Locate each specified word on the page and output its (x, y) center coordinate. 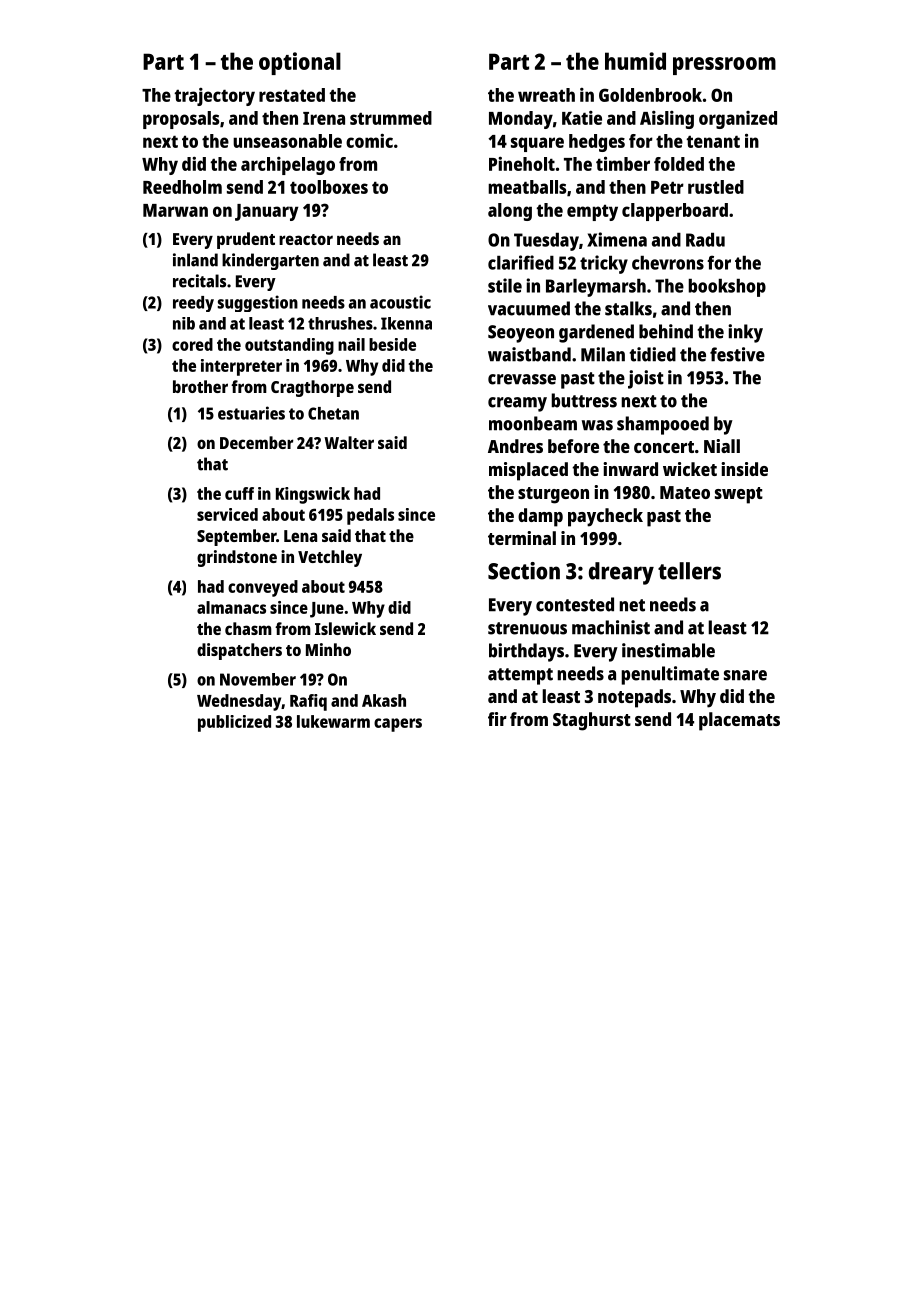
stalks (628, 308)
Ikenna (406, 323)
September (236, 537)
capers (398, 725)
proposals (181, 120)
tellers (689, 571)
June (327, 610)
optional (300, 63)
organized (738, 120)
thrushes (340, 323)
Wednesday (239, 702)
